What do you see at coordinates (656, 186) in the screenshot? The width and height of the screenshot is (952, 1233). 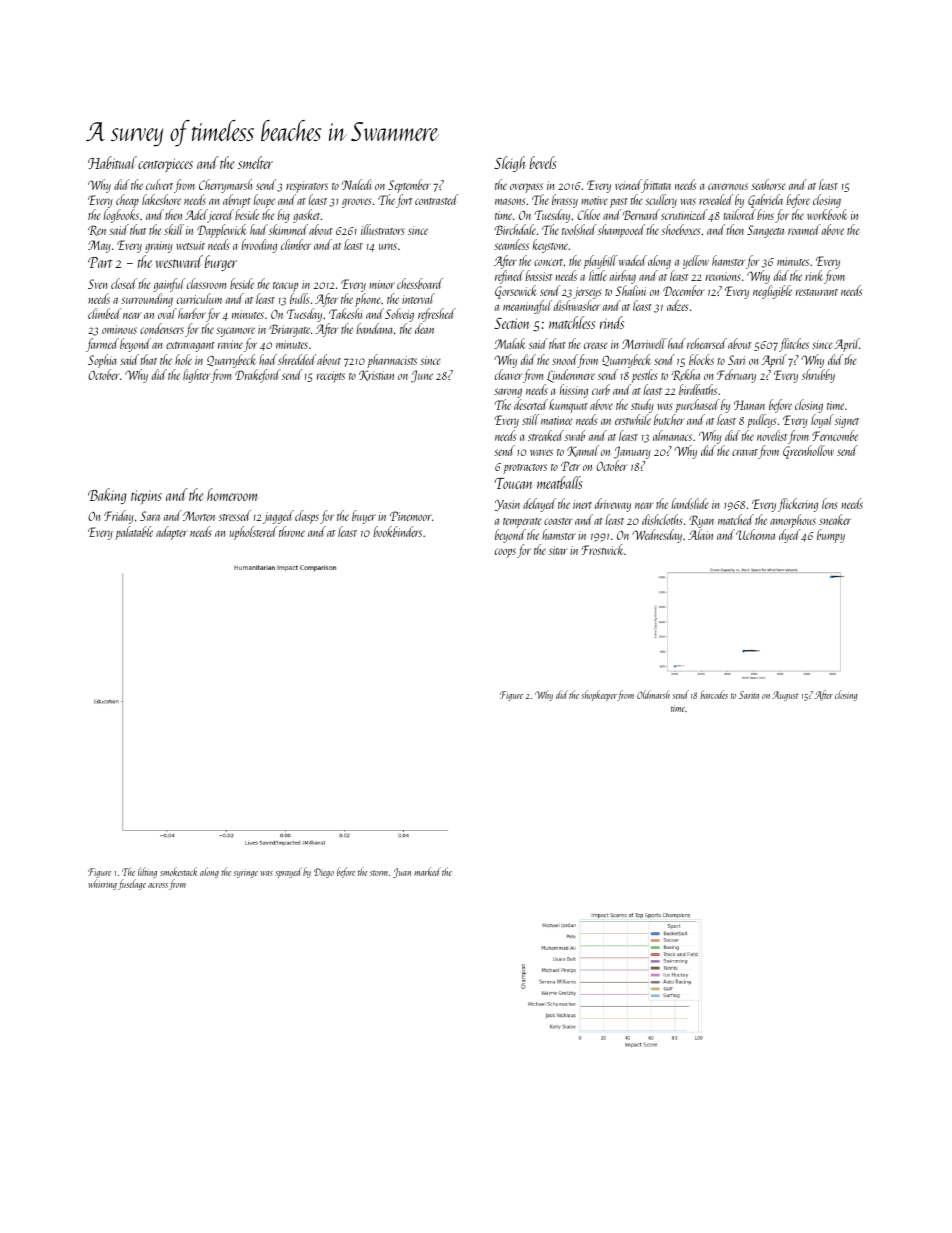 I see `frittata` at bounding box center [656, 186].
